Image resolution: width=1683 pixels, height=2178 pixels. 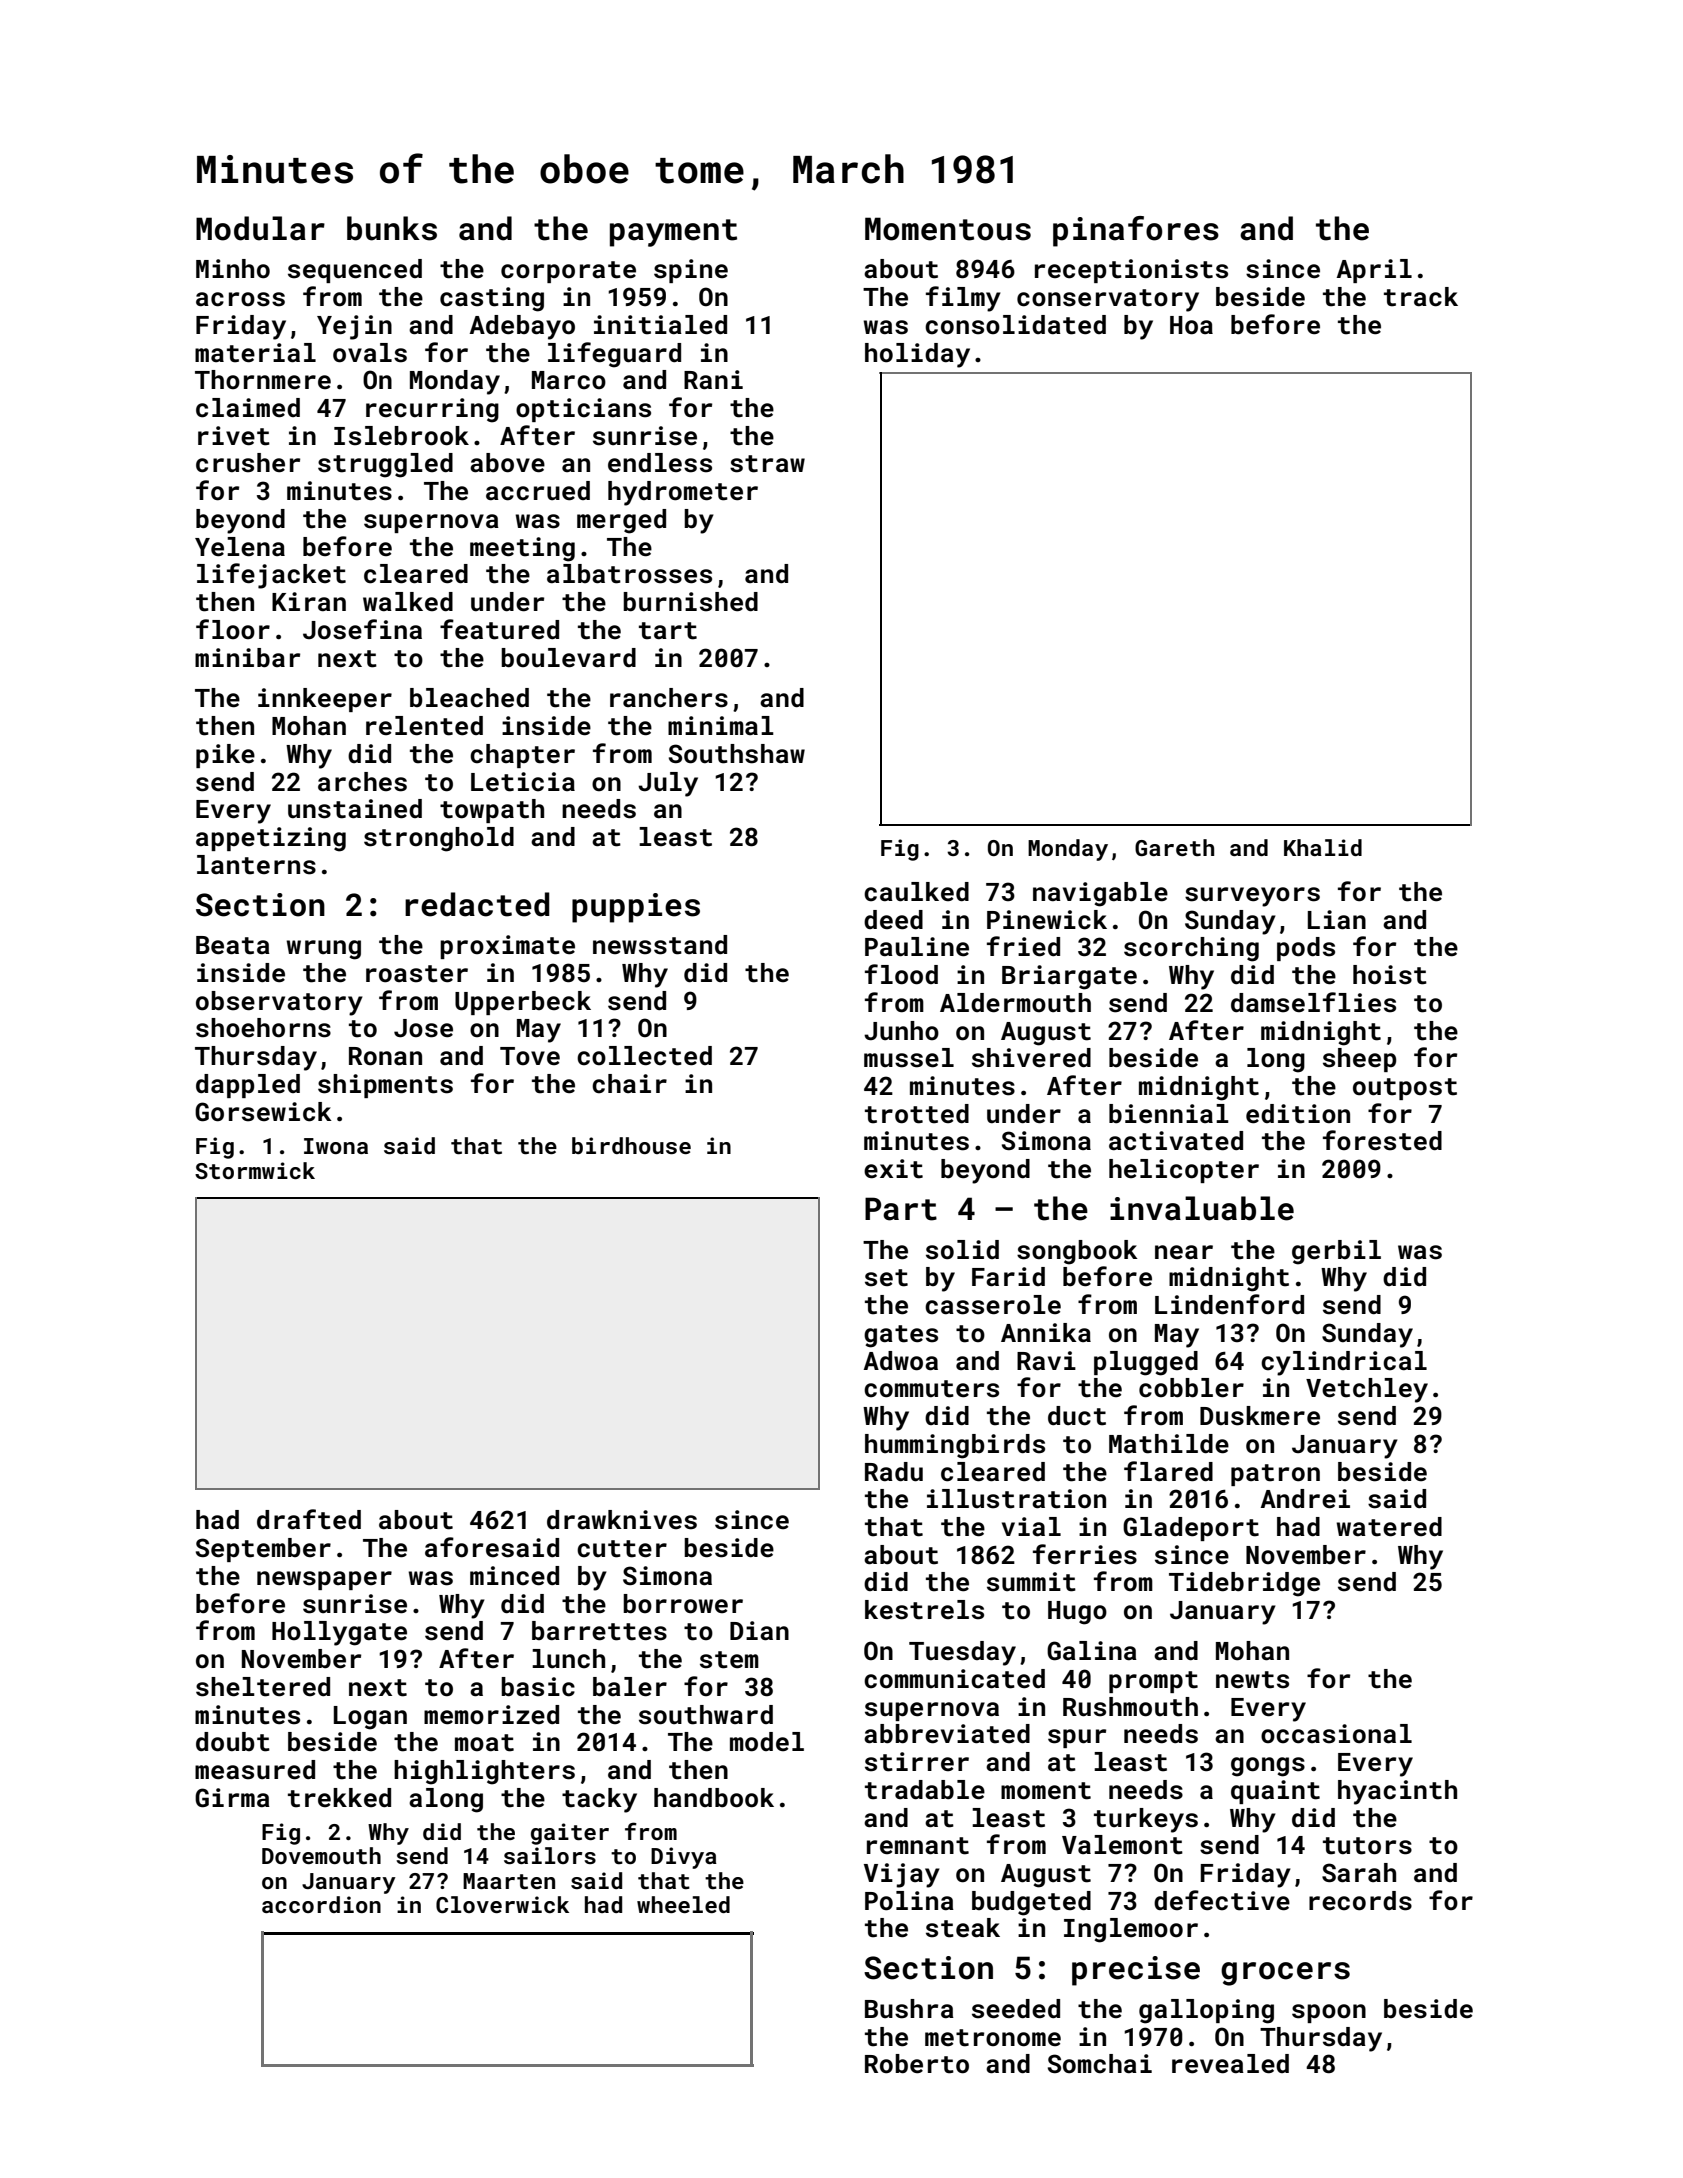 What do you see at coordinates (767, 464) in the document?
I see `straw` at bounding box center [767, 464].
